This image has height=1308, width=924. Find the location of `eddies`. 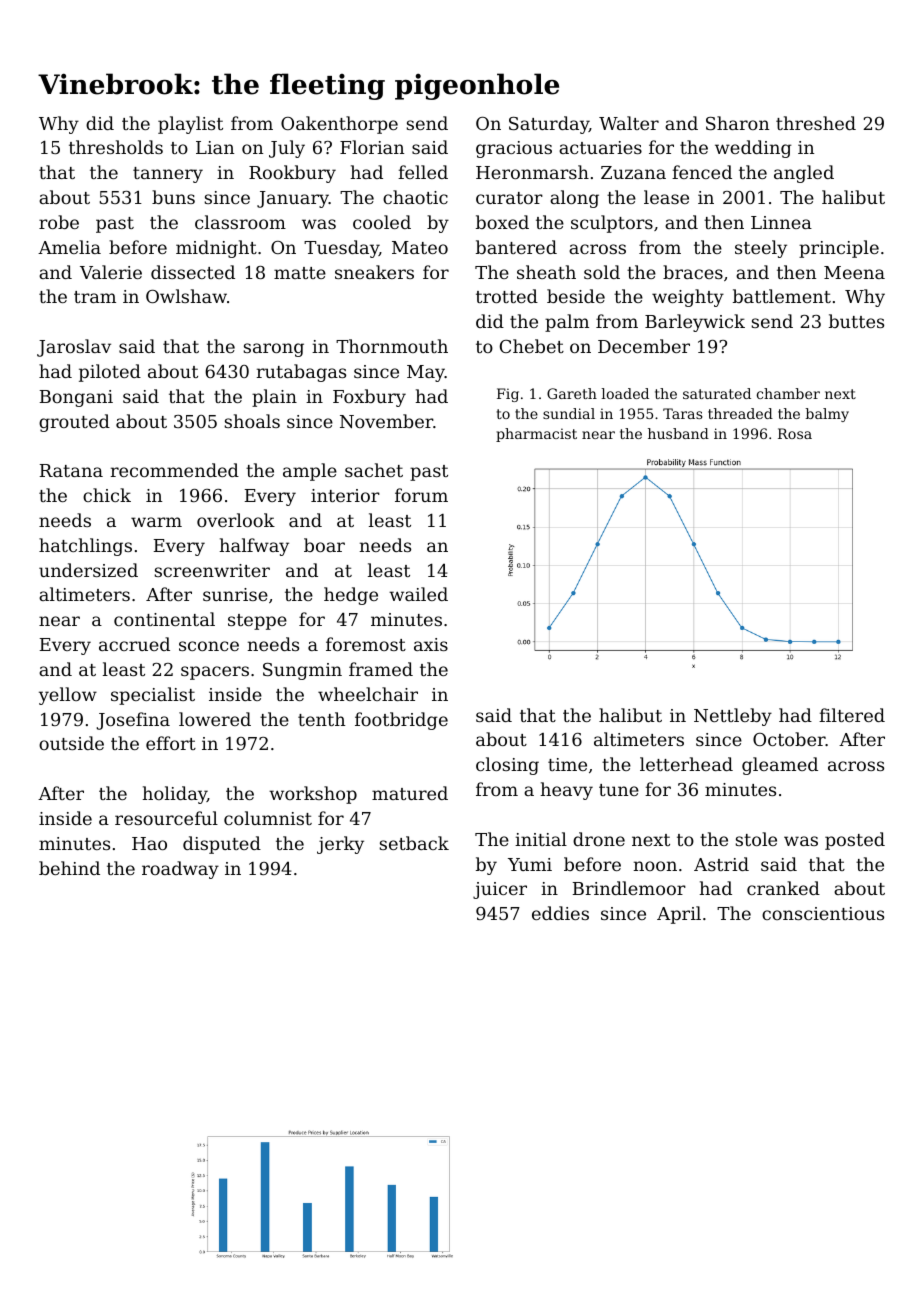

eddies is located at coordinates (560, 913).
